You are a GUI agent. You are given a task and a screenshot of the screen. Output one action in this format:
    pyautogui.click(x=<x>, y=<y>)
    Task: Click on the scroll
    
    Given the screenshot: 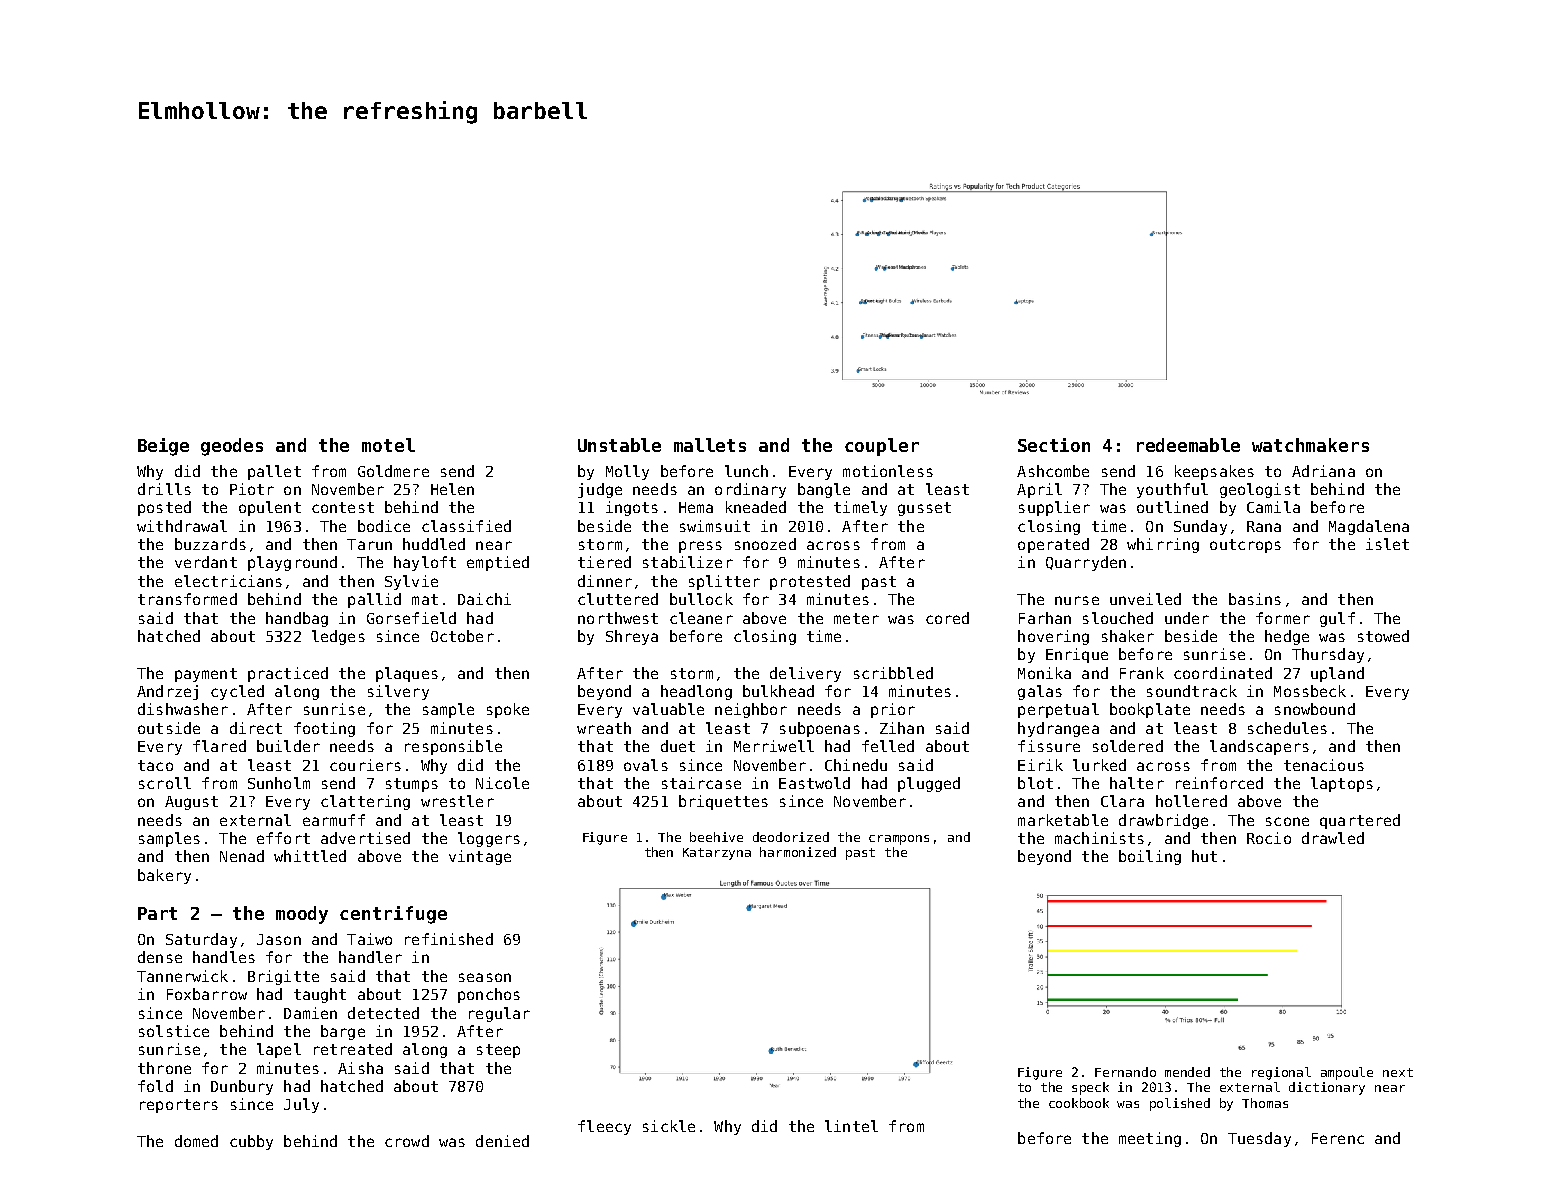 What is the action you would take?
    pyautogui.click(x=165, y=783)
